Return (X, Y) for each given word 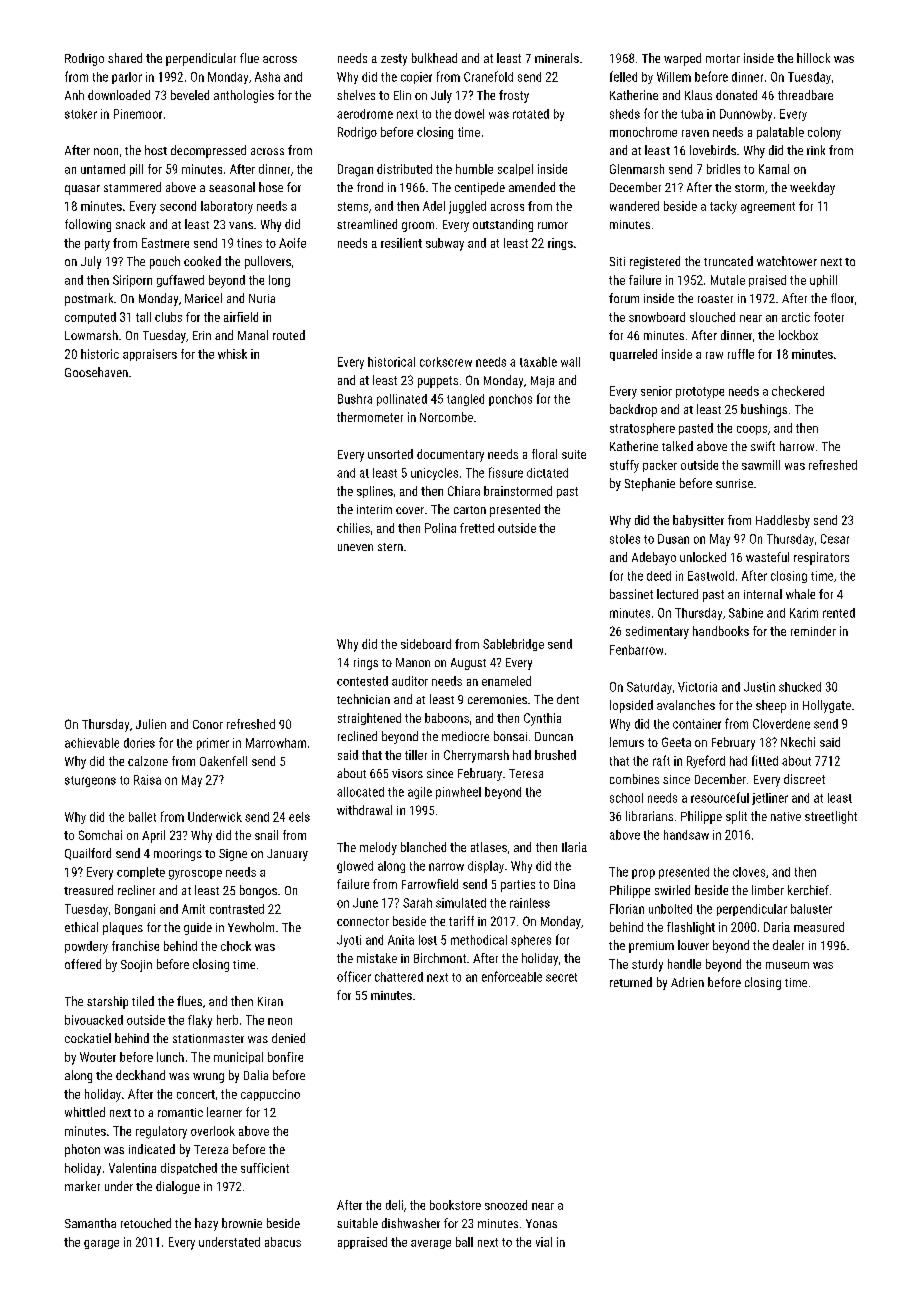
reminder (813, 631)
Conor (208, 724)
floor (842, 298)
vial (544, 1242)
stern (390, 547)
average (431, 1244)
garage (101, 1244)
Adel (434, 206)
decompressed (208, 151)
